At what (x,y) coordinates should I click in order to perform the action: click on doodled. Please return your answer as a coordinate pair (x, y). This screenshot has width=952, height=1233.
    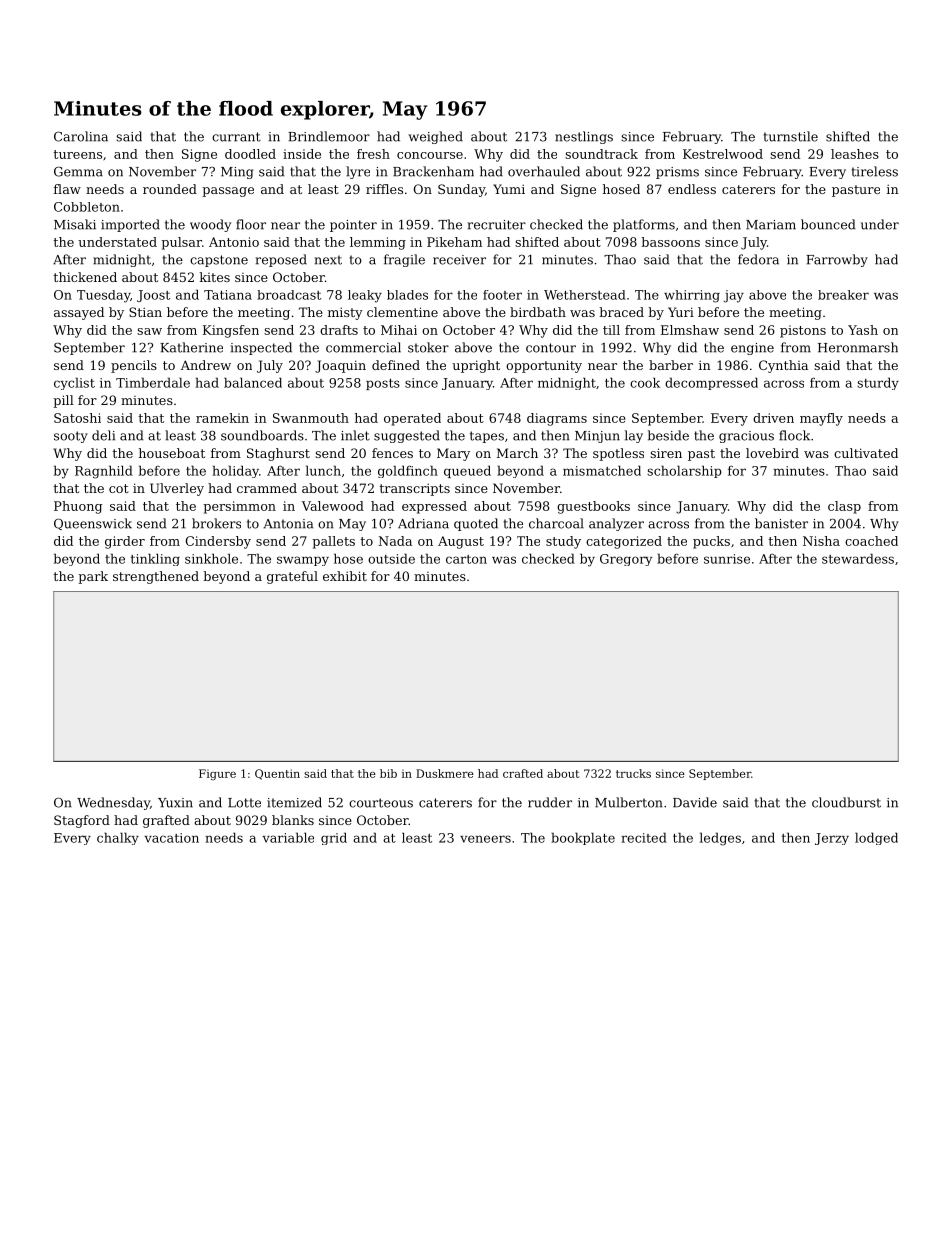
    Looking at the image, I should click on (250, 154).
